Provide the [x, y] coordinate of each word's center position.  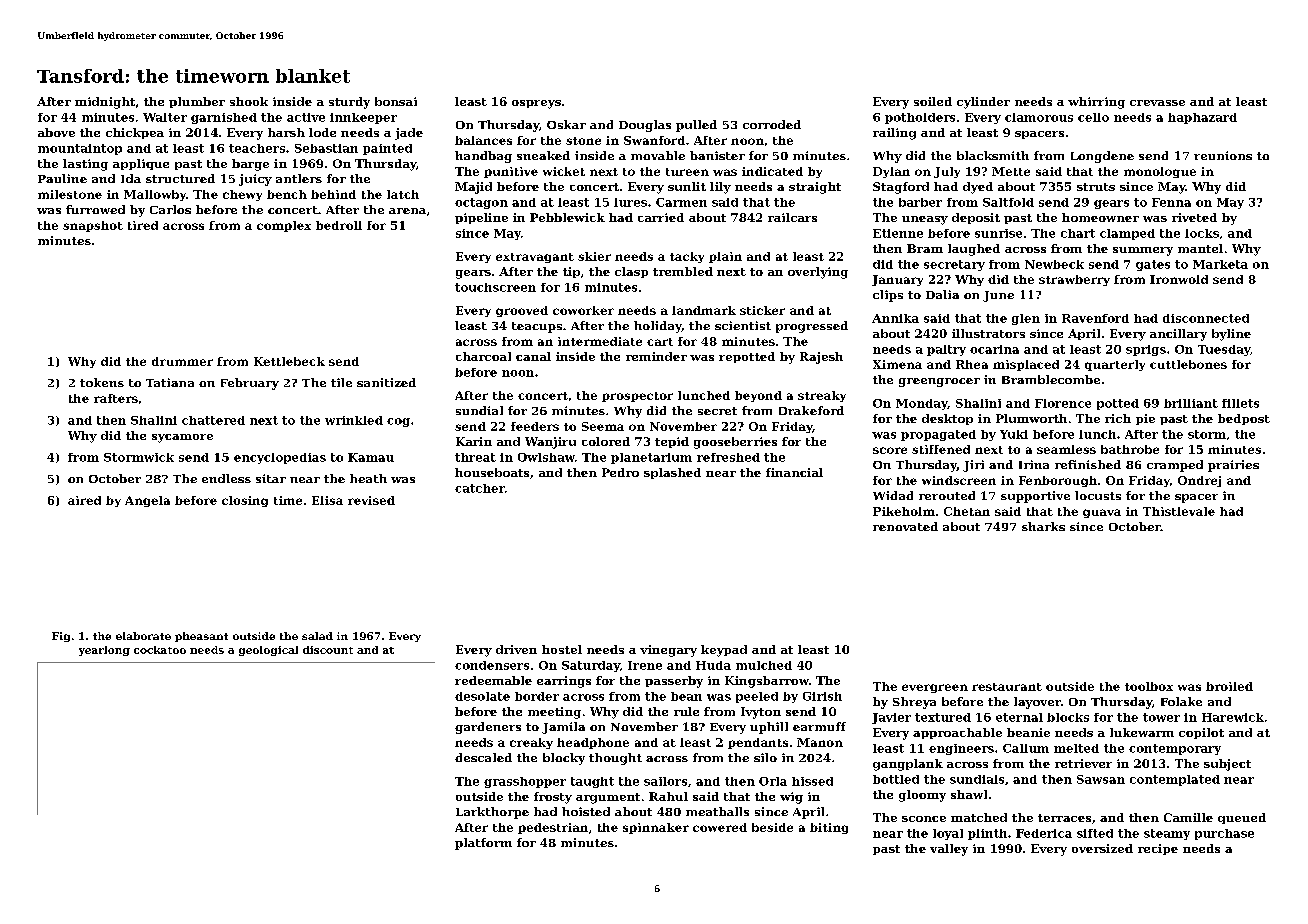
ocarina [994, 349]
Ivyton [761, 713]
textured [943, 717]
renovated [905, 526]
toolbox [1149, 686]
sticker [762, 310]
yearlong [104, 651]
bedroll [339, 225]
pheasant [201, 637]
